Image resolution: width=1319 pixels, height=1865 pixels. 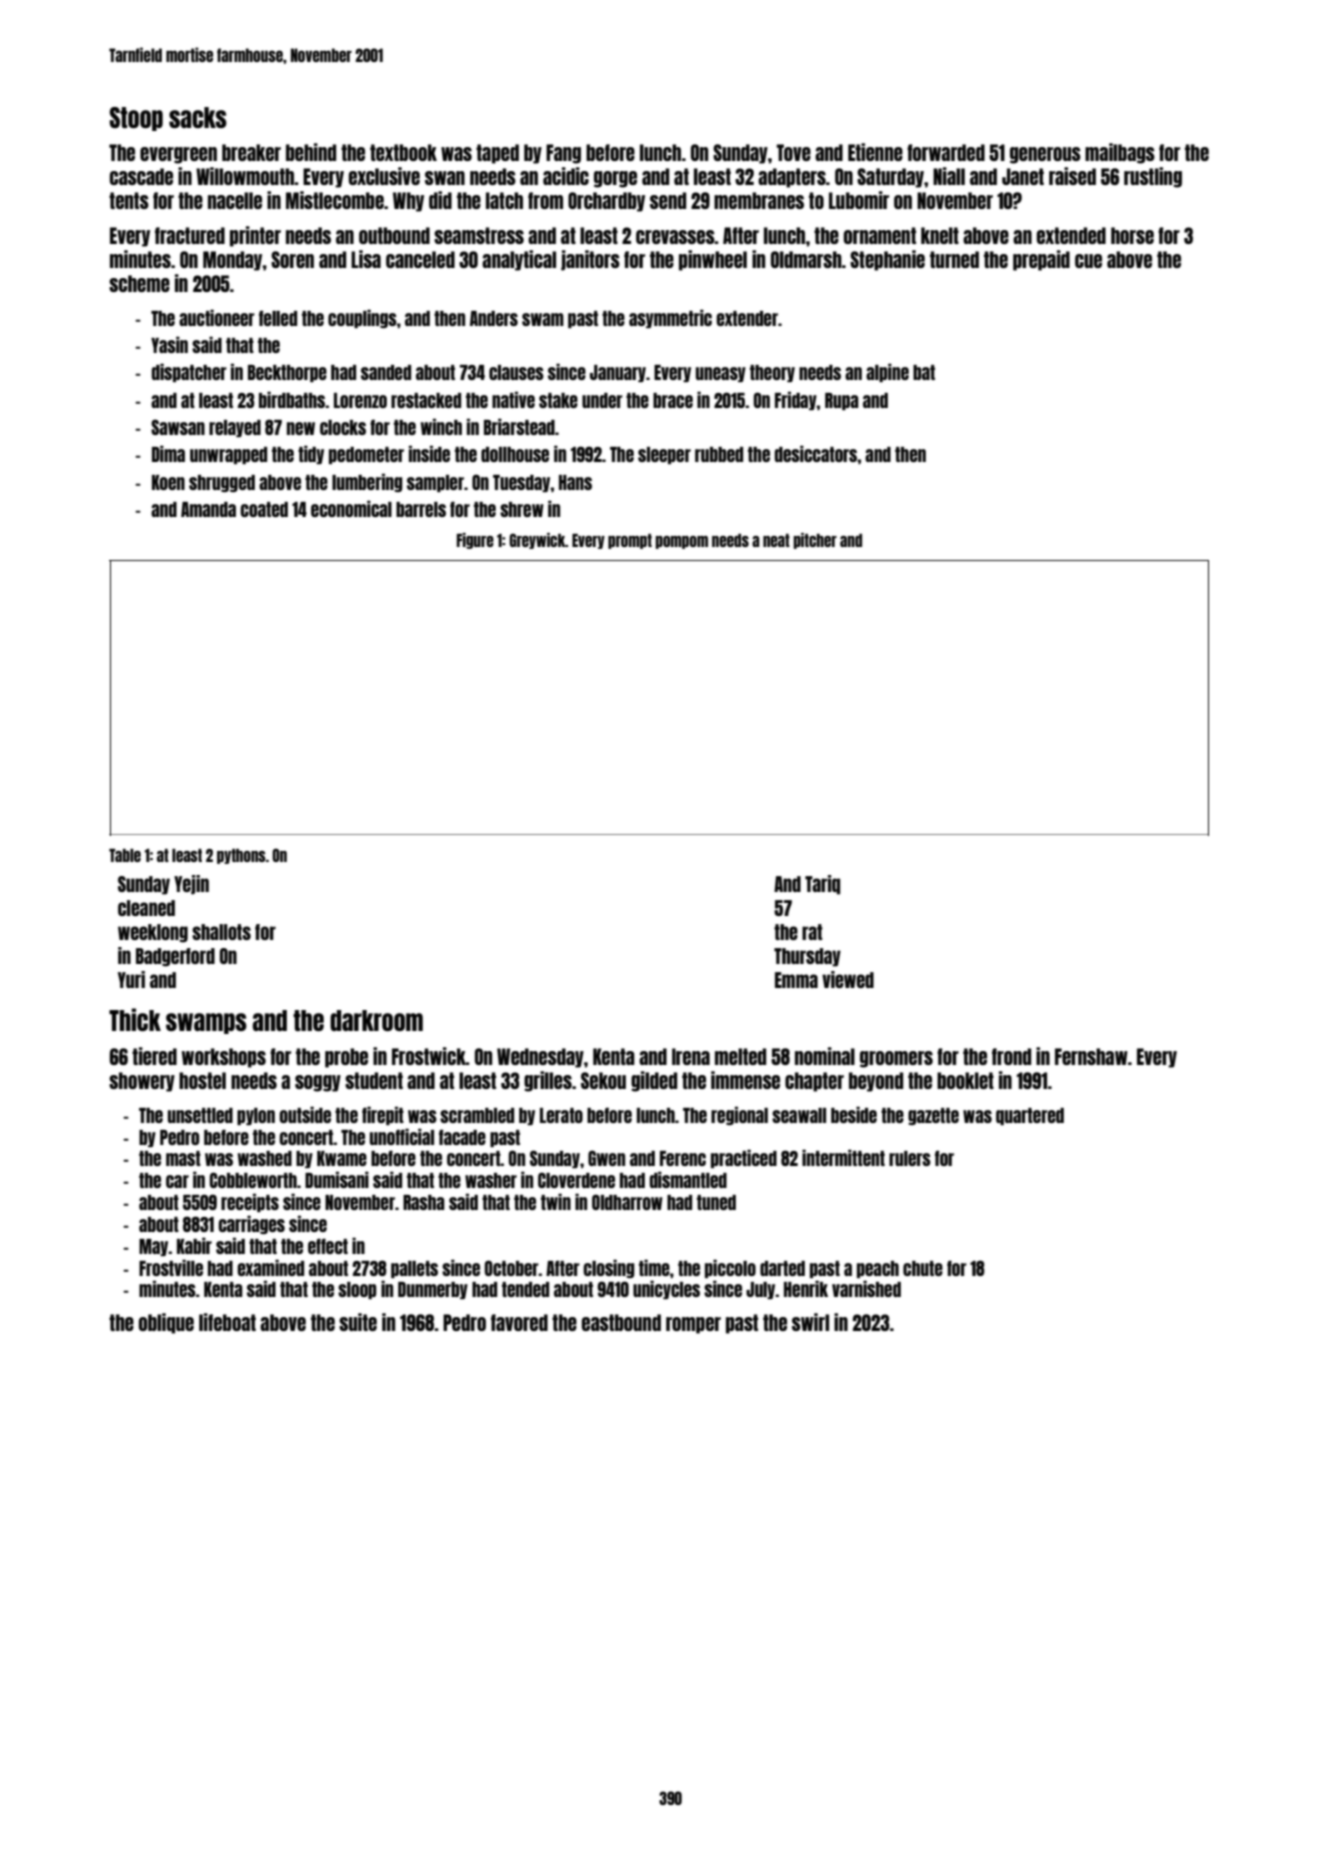 I want to click on Koen, so click(x=168, y=482).
